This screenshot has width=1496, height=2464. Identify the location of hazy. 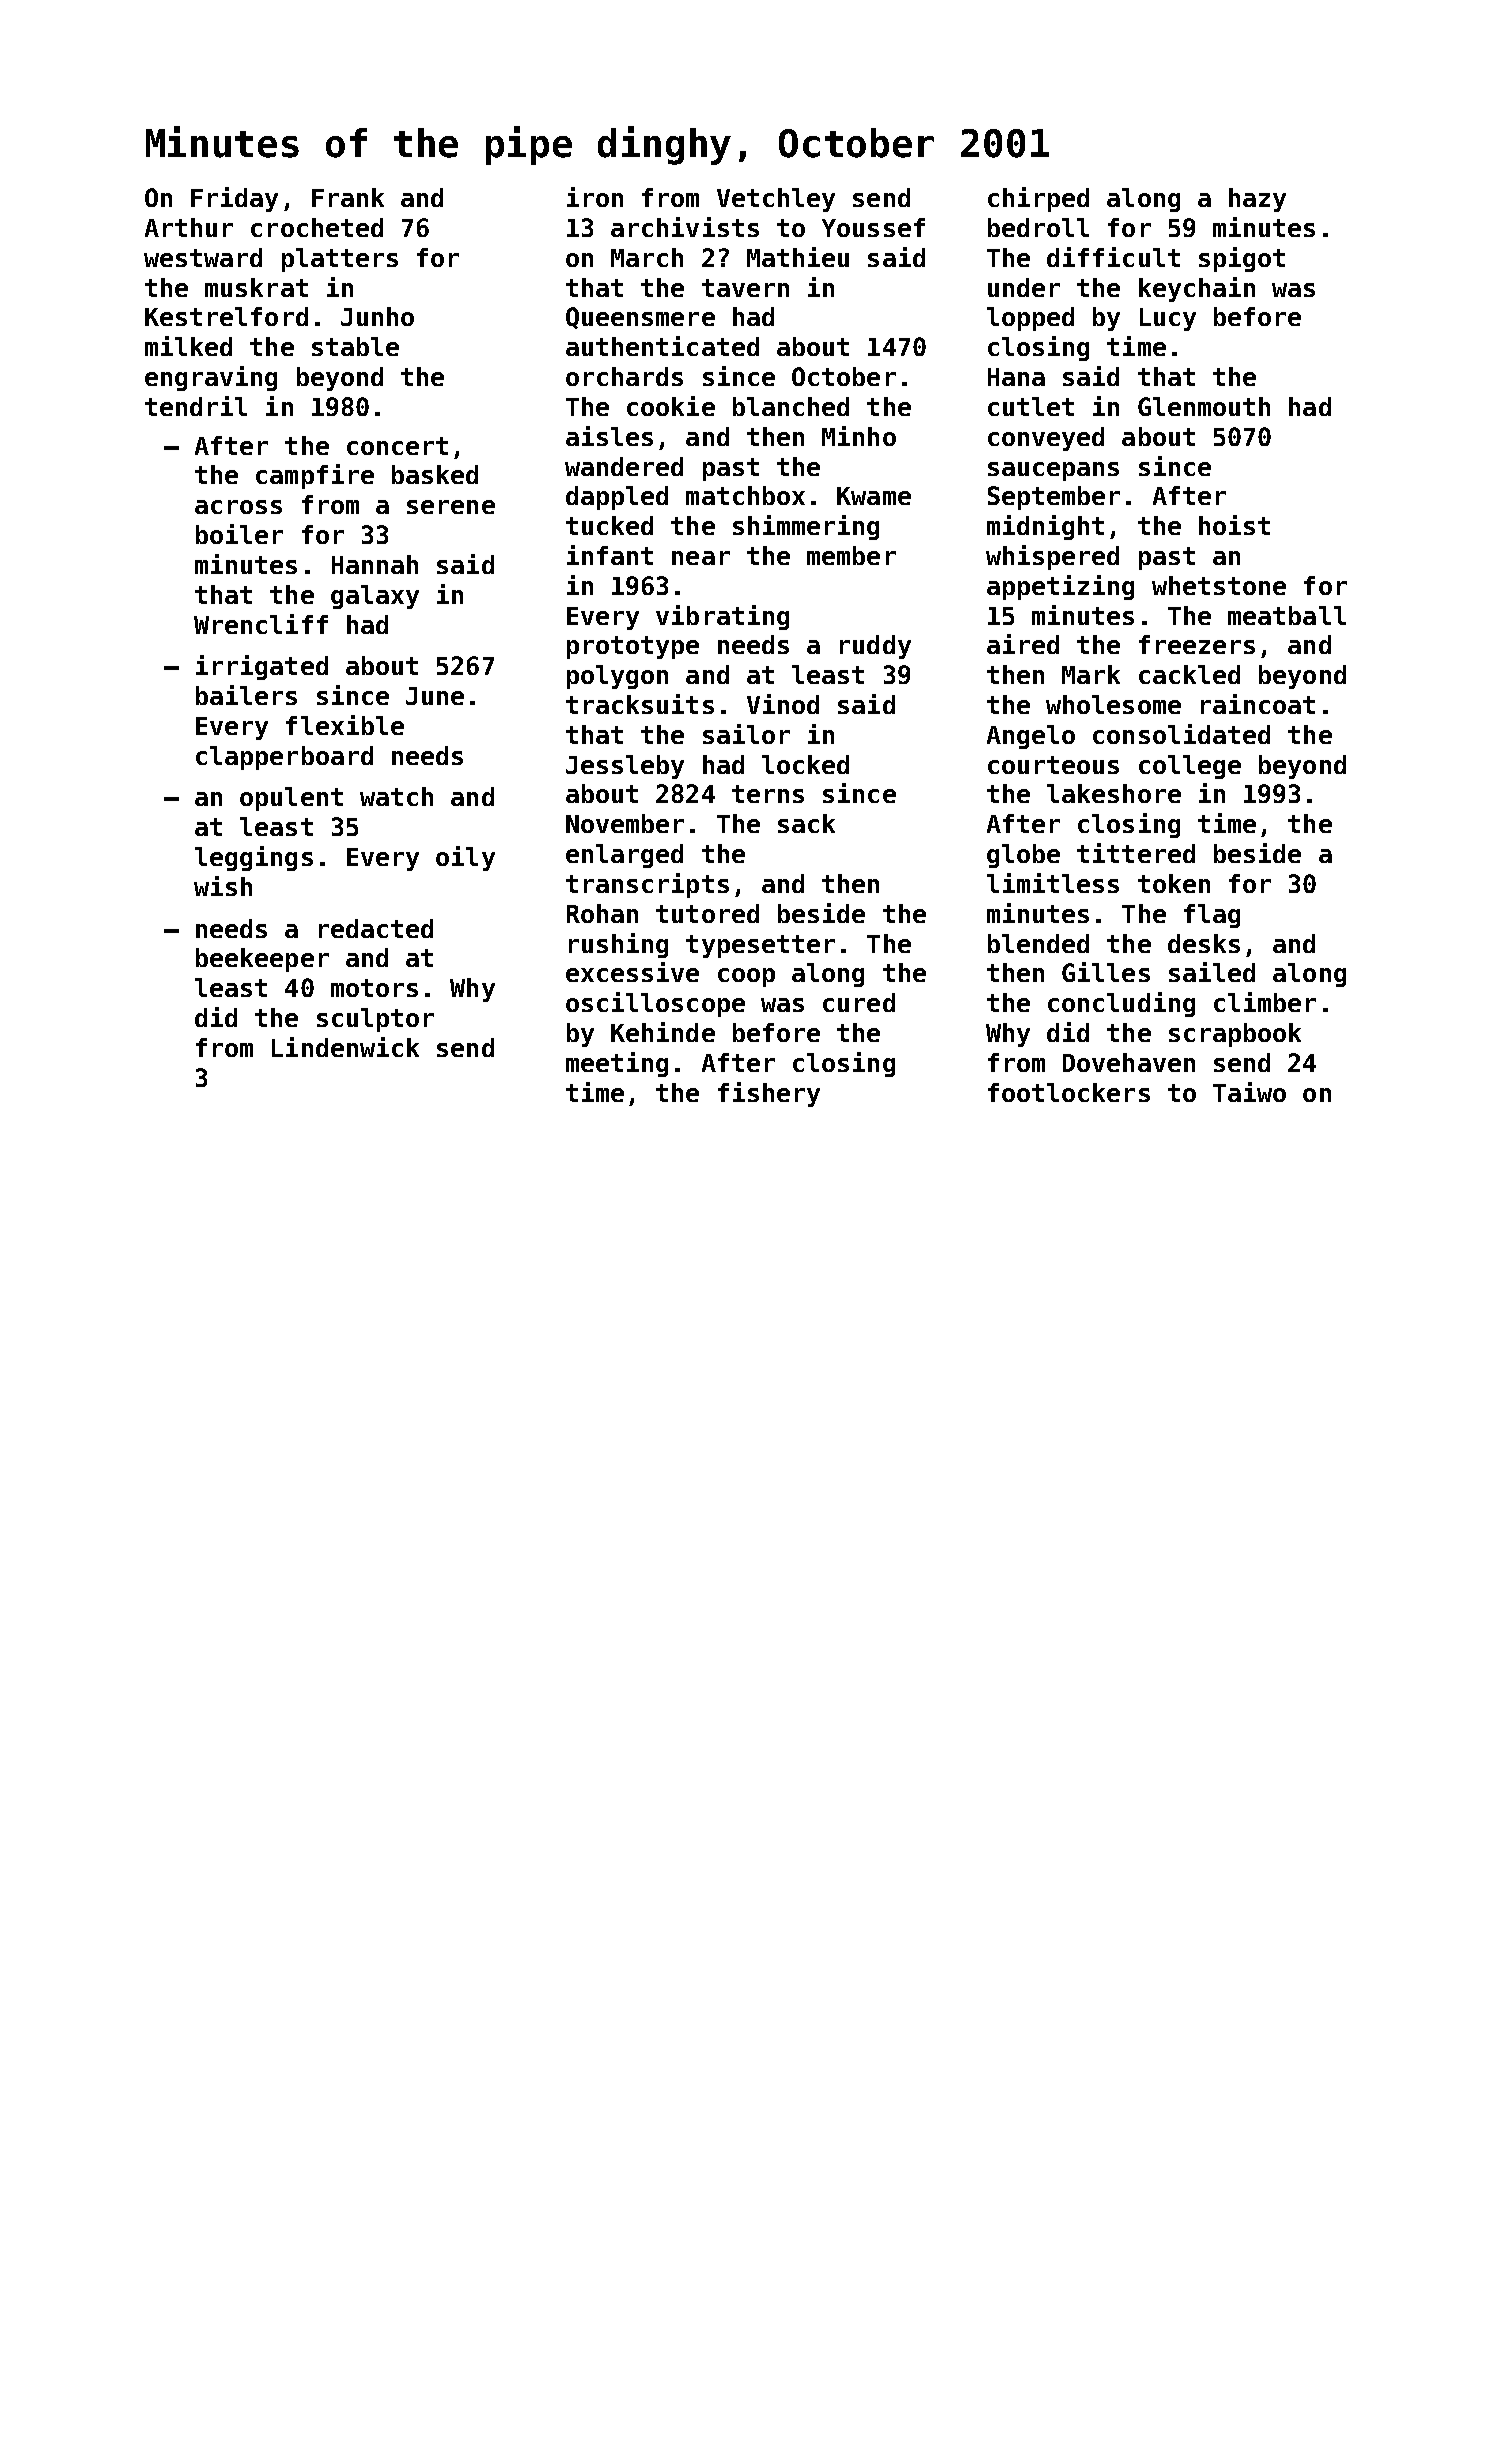
(1257, 200).
